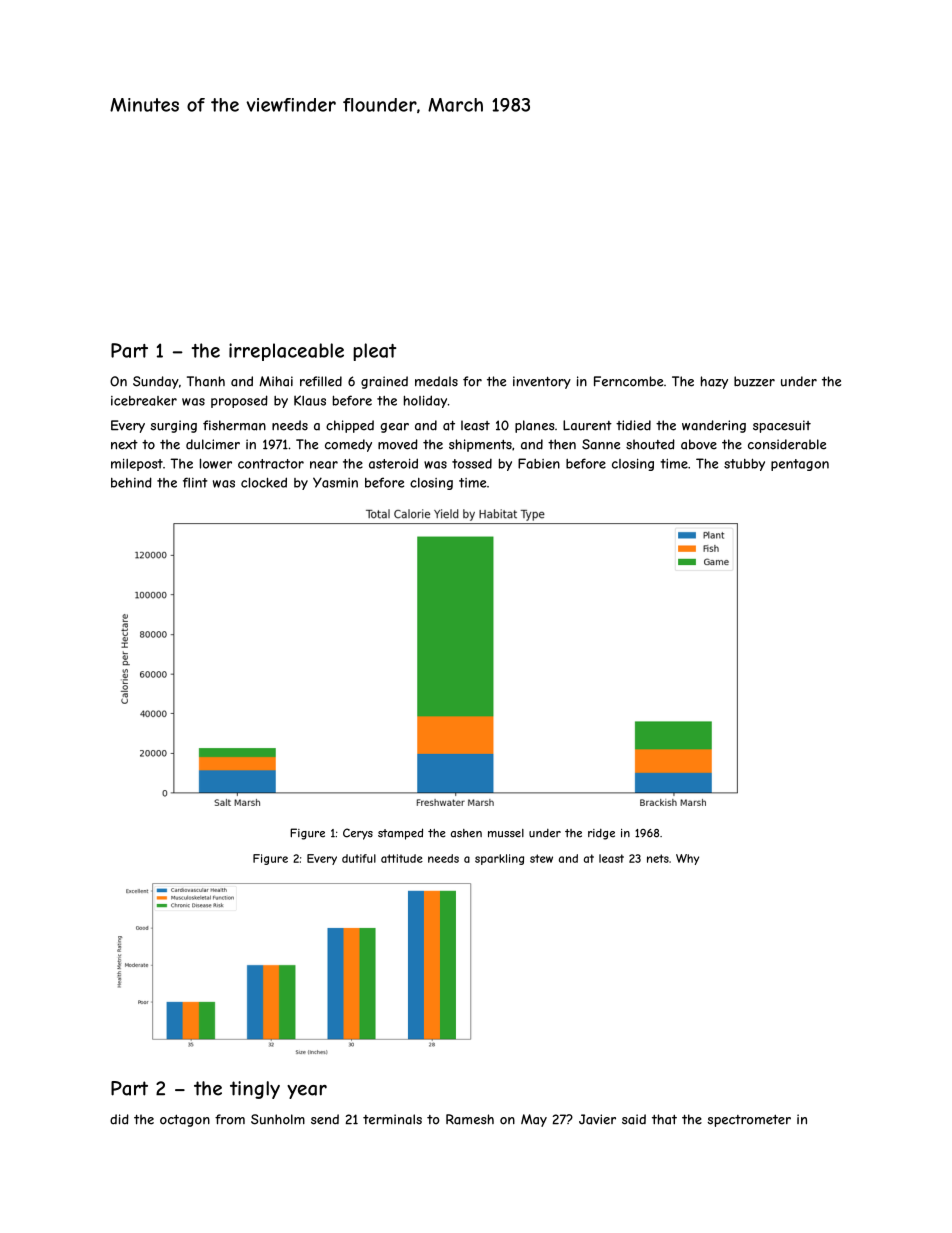  Describe the element at coordinates (359, 858) in the screenshot. I see `dutiful` at that location.
